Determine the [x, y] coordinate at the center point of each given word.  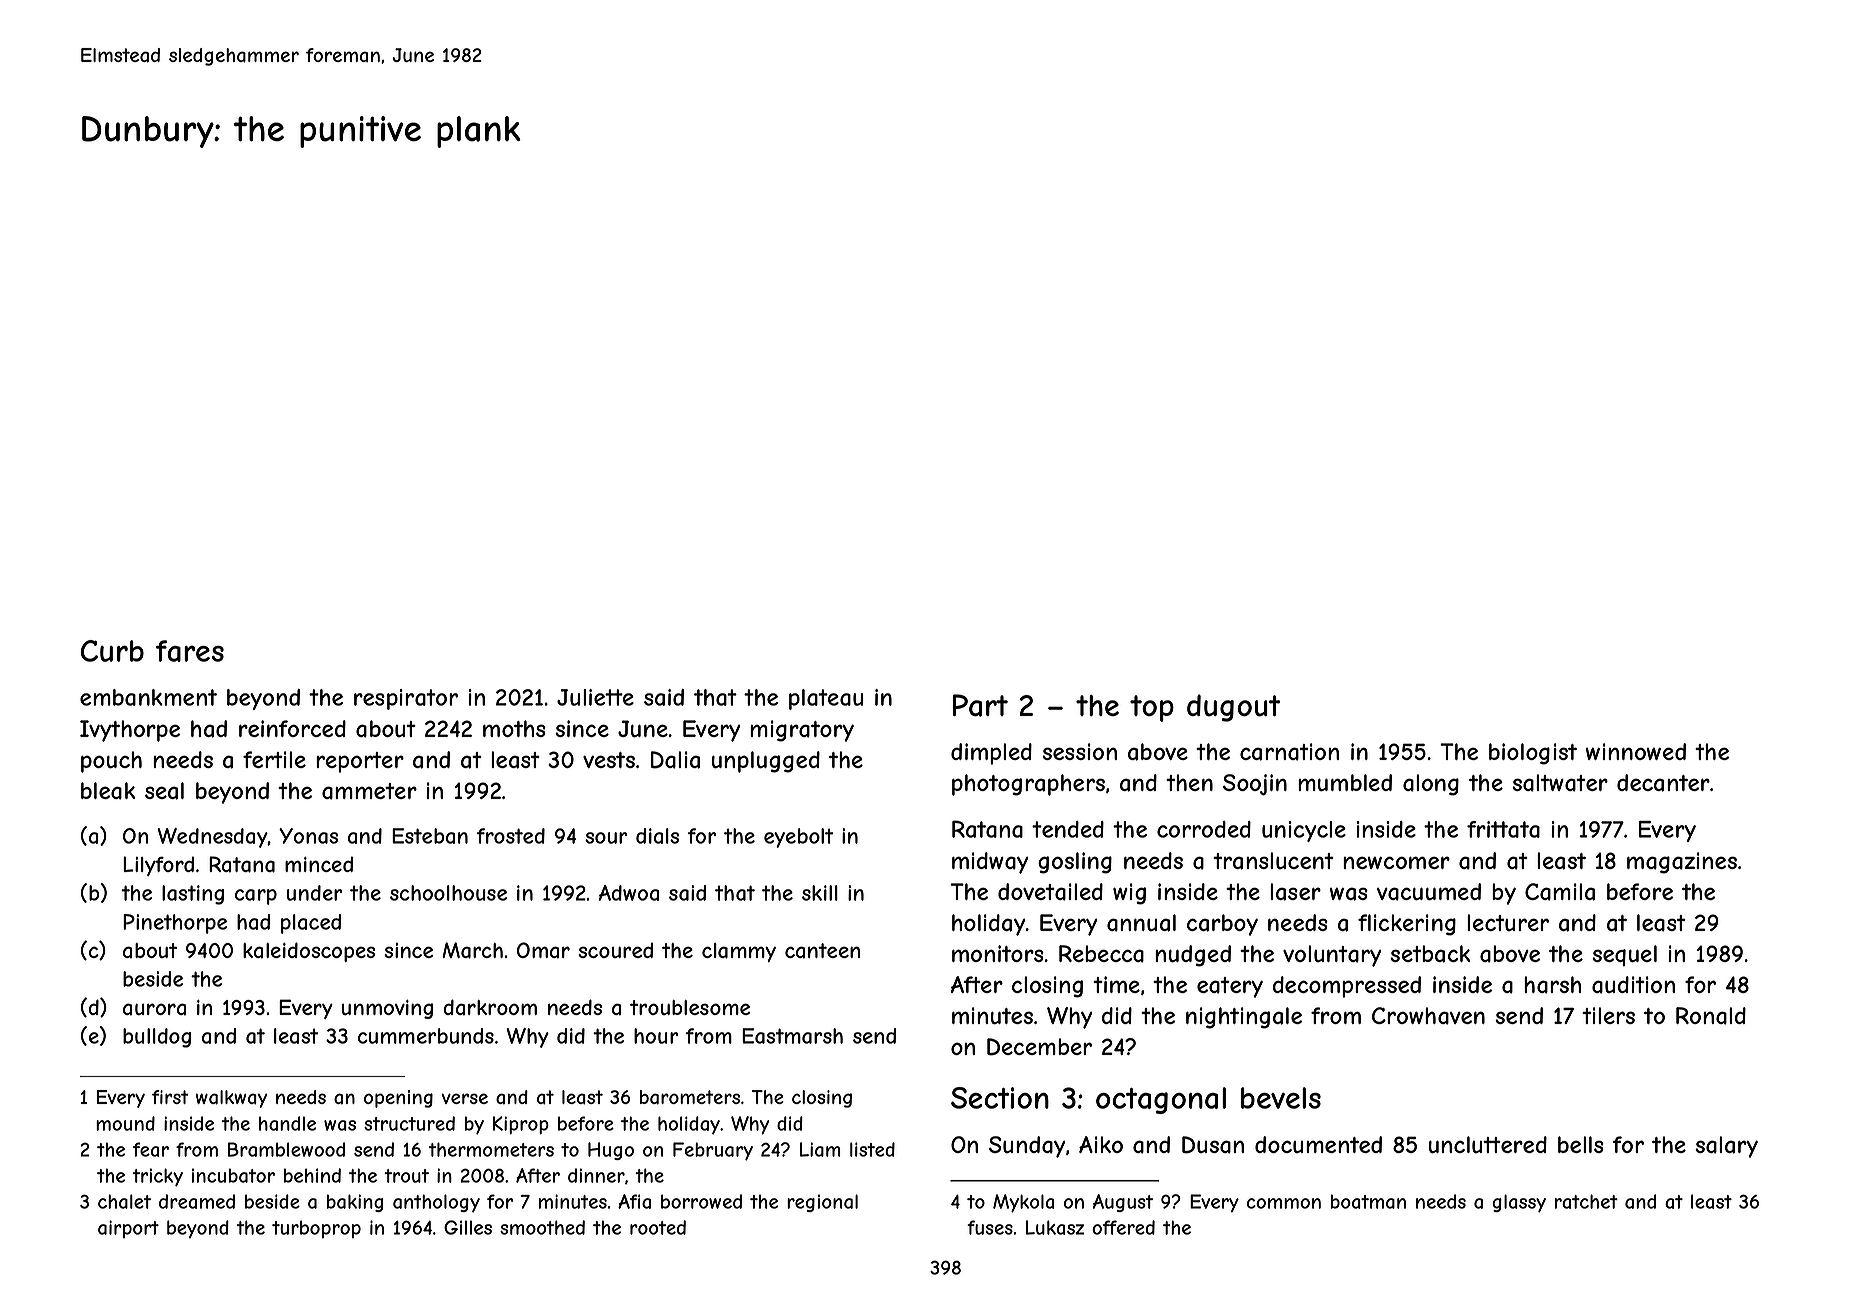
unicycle [1304, 831]
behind [312, 1175]
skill [820, 893]
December [1039, 1047]
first [170, 1097]
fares [190, 651]
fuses [990, 1227]
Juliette [595, 697]
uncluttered [1488, 1145]
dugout [1233, 708]
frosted [511, 836]
